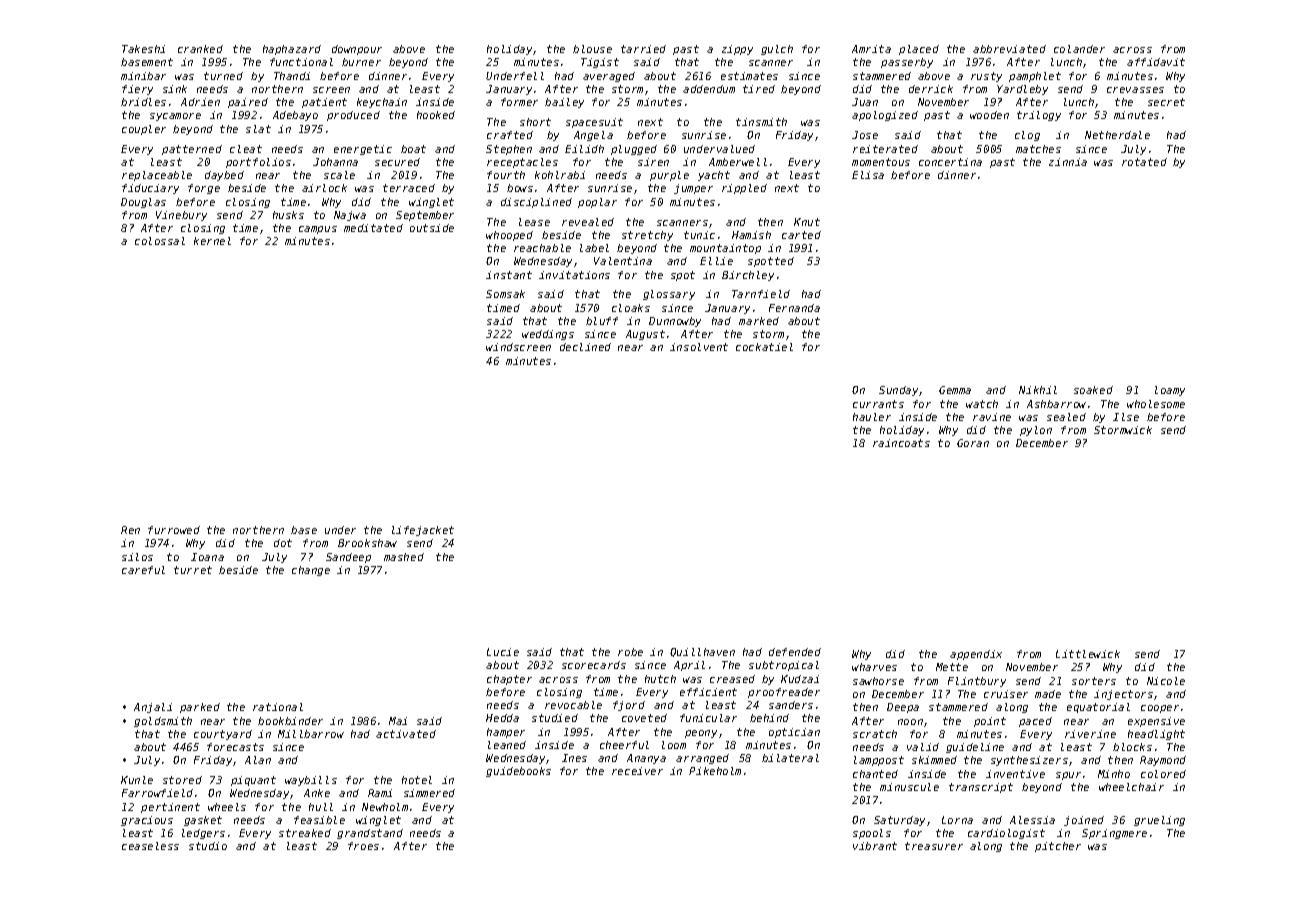 Image resolution: width=1308 pixels, height=924 pixels. Describe the element at coordinates (361, 62) in the page. I see `burner` at that location.
